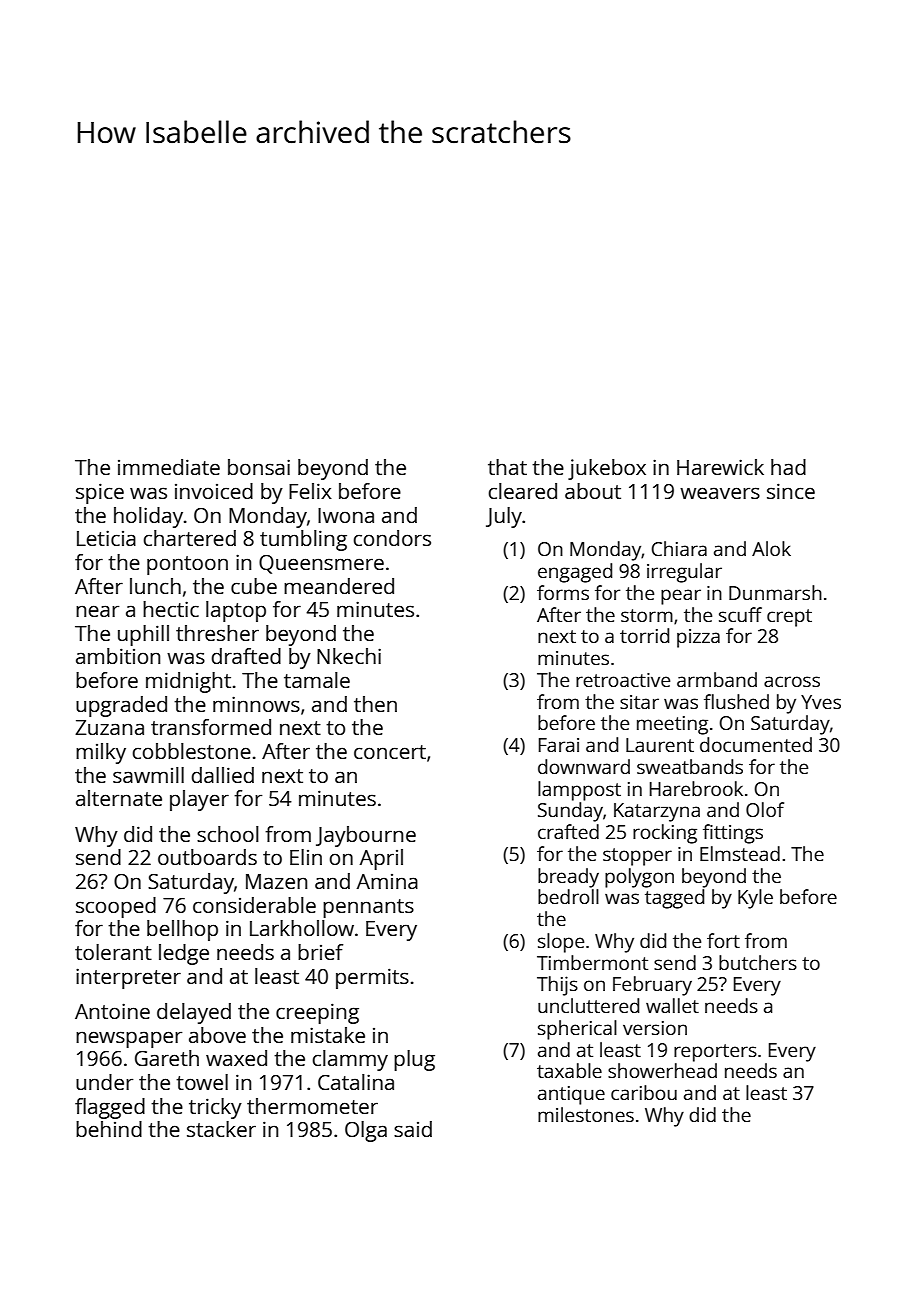  I want to click on then, so click(375, 704).
